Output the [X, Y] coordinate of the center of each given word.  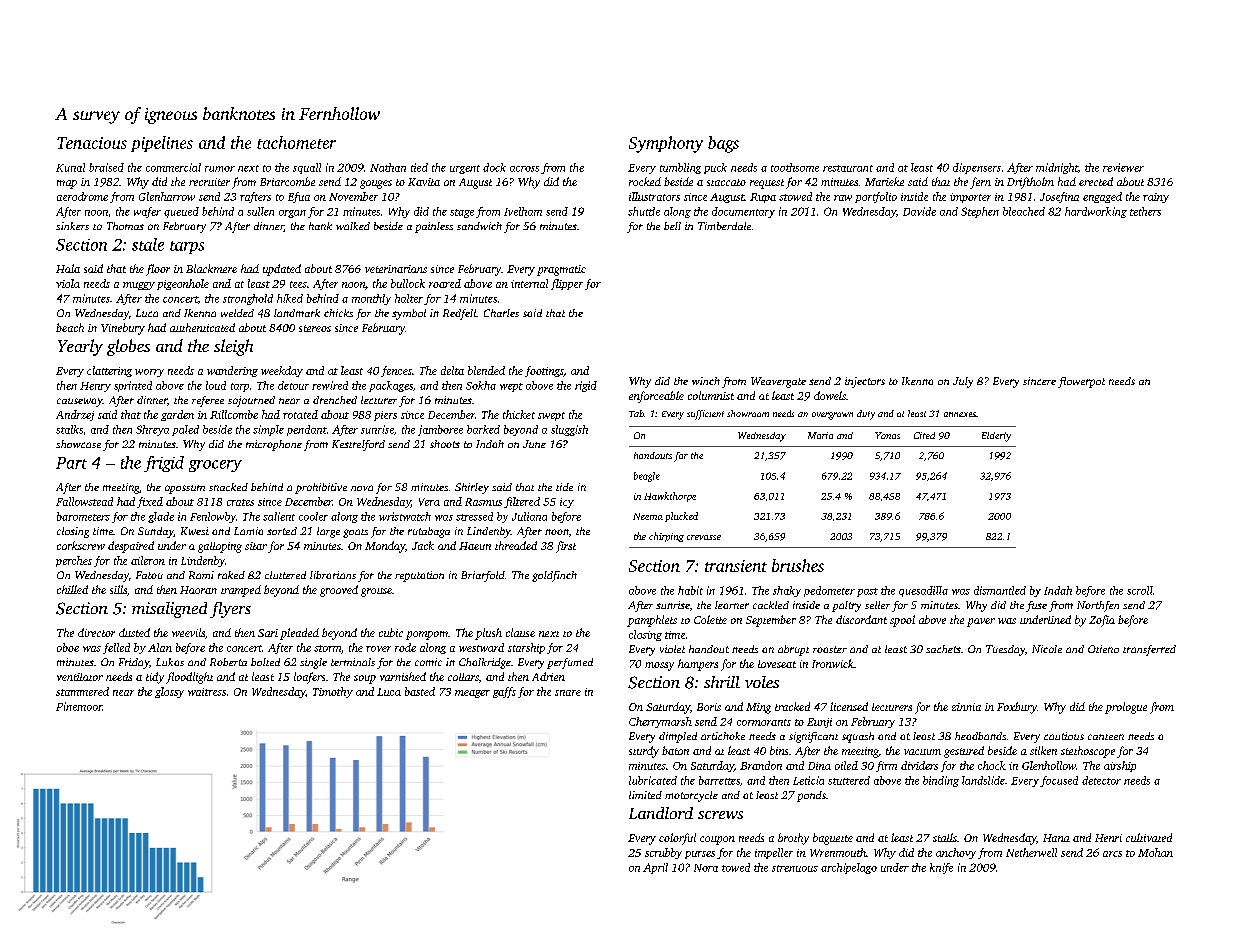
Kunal [70, 167]
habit [690, 590]
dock [494, 167]
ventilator [80, 677]
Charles [501, 313]
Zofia [1102, 621]
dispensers [977, 168]
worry [149, 373]
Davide [919, 211]
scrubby [663, 853]
